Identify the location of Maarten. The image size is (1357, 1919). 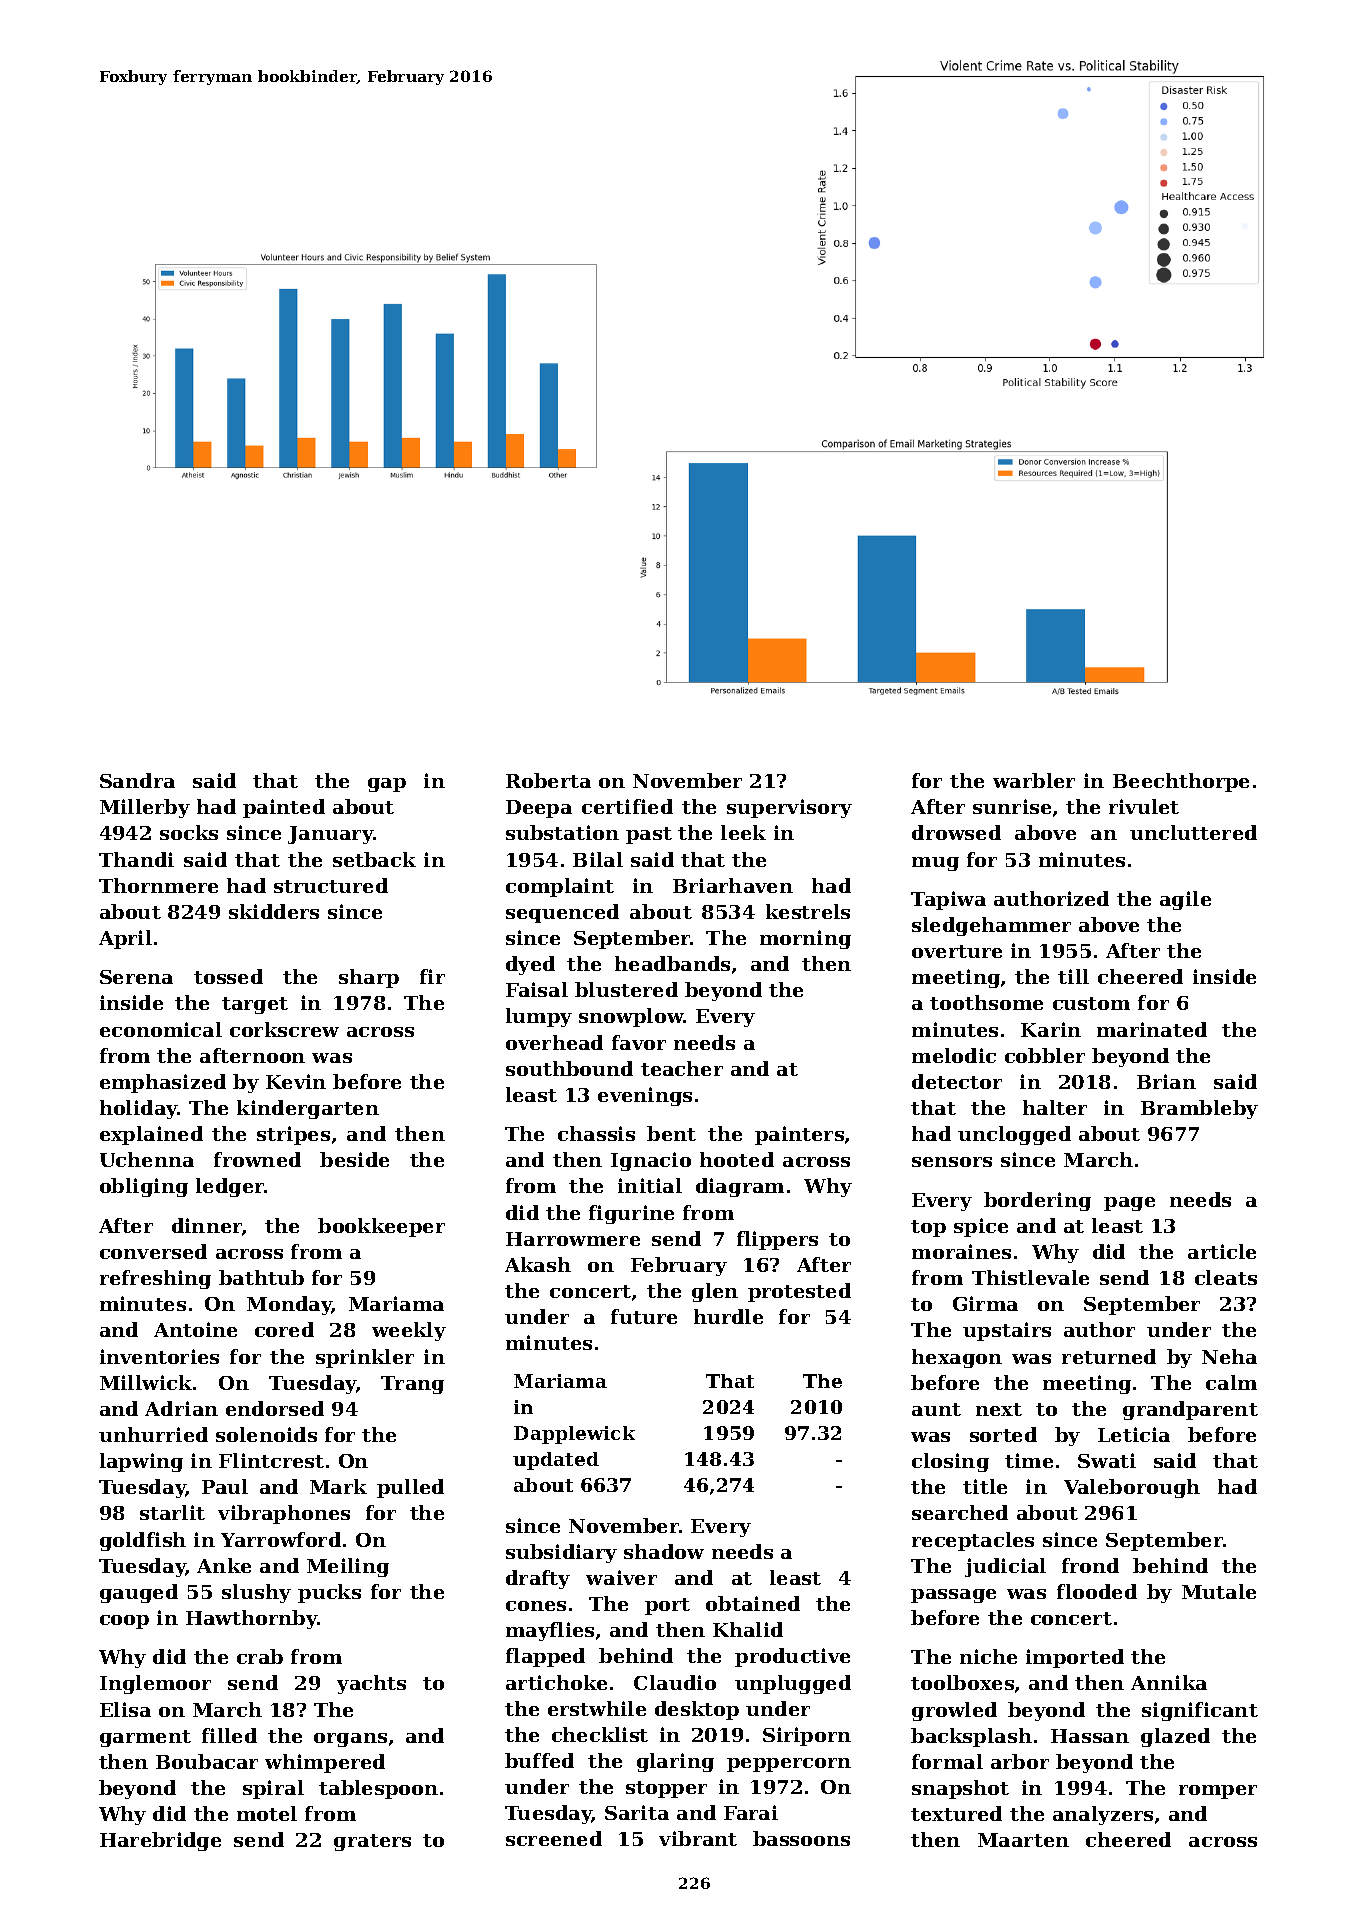
(1023, 1840).
